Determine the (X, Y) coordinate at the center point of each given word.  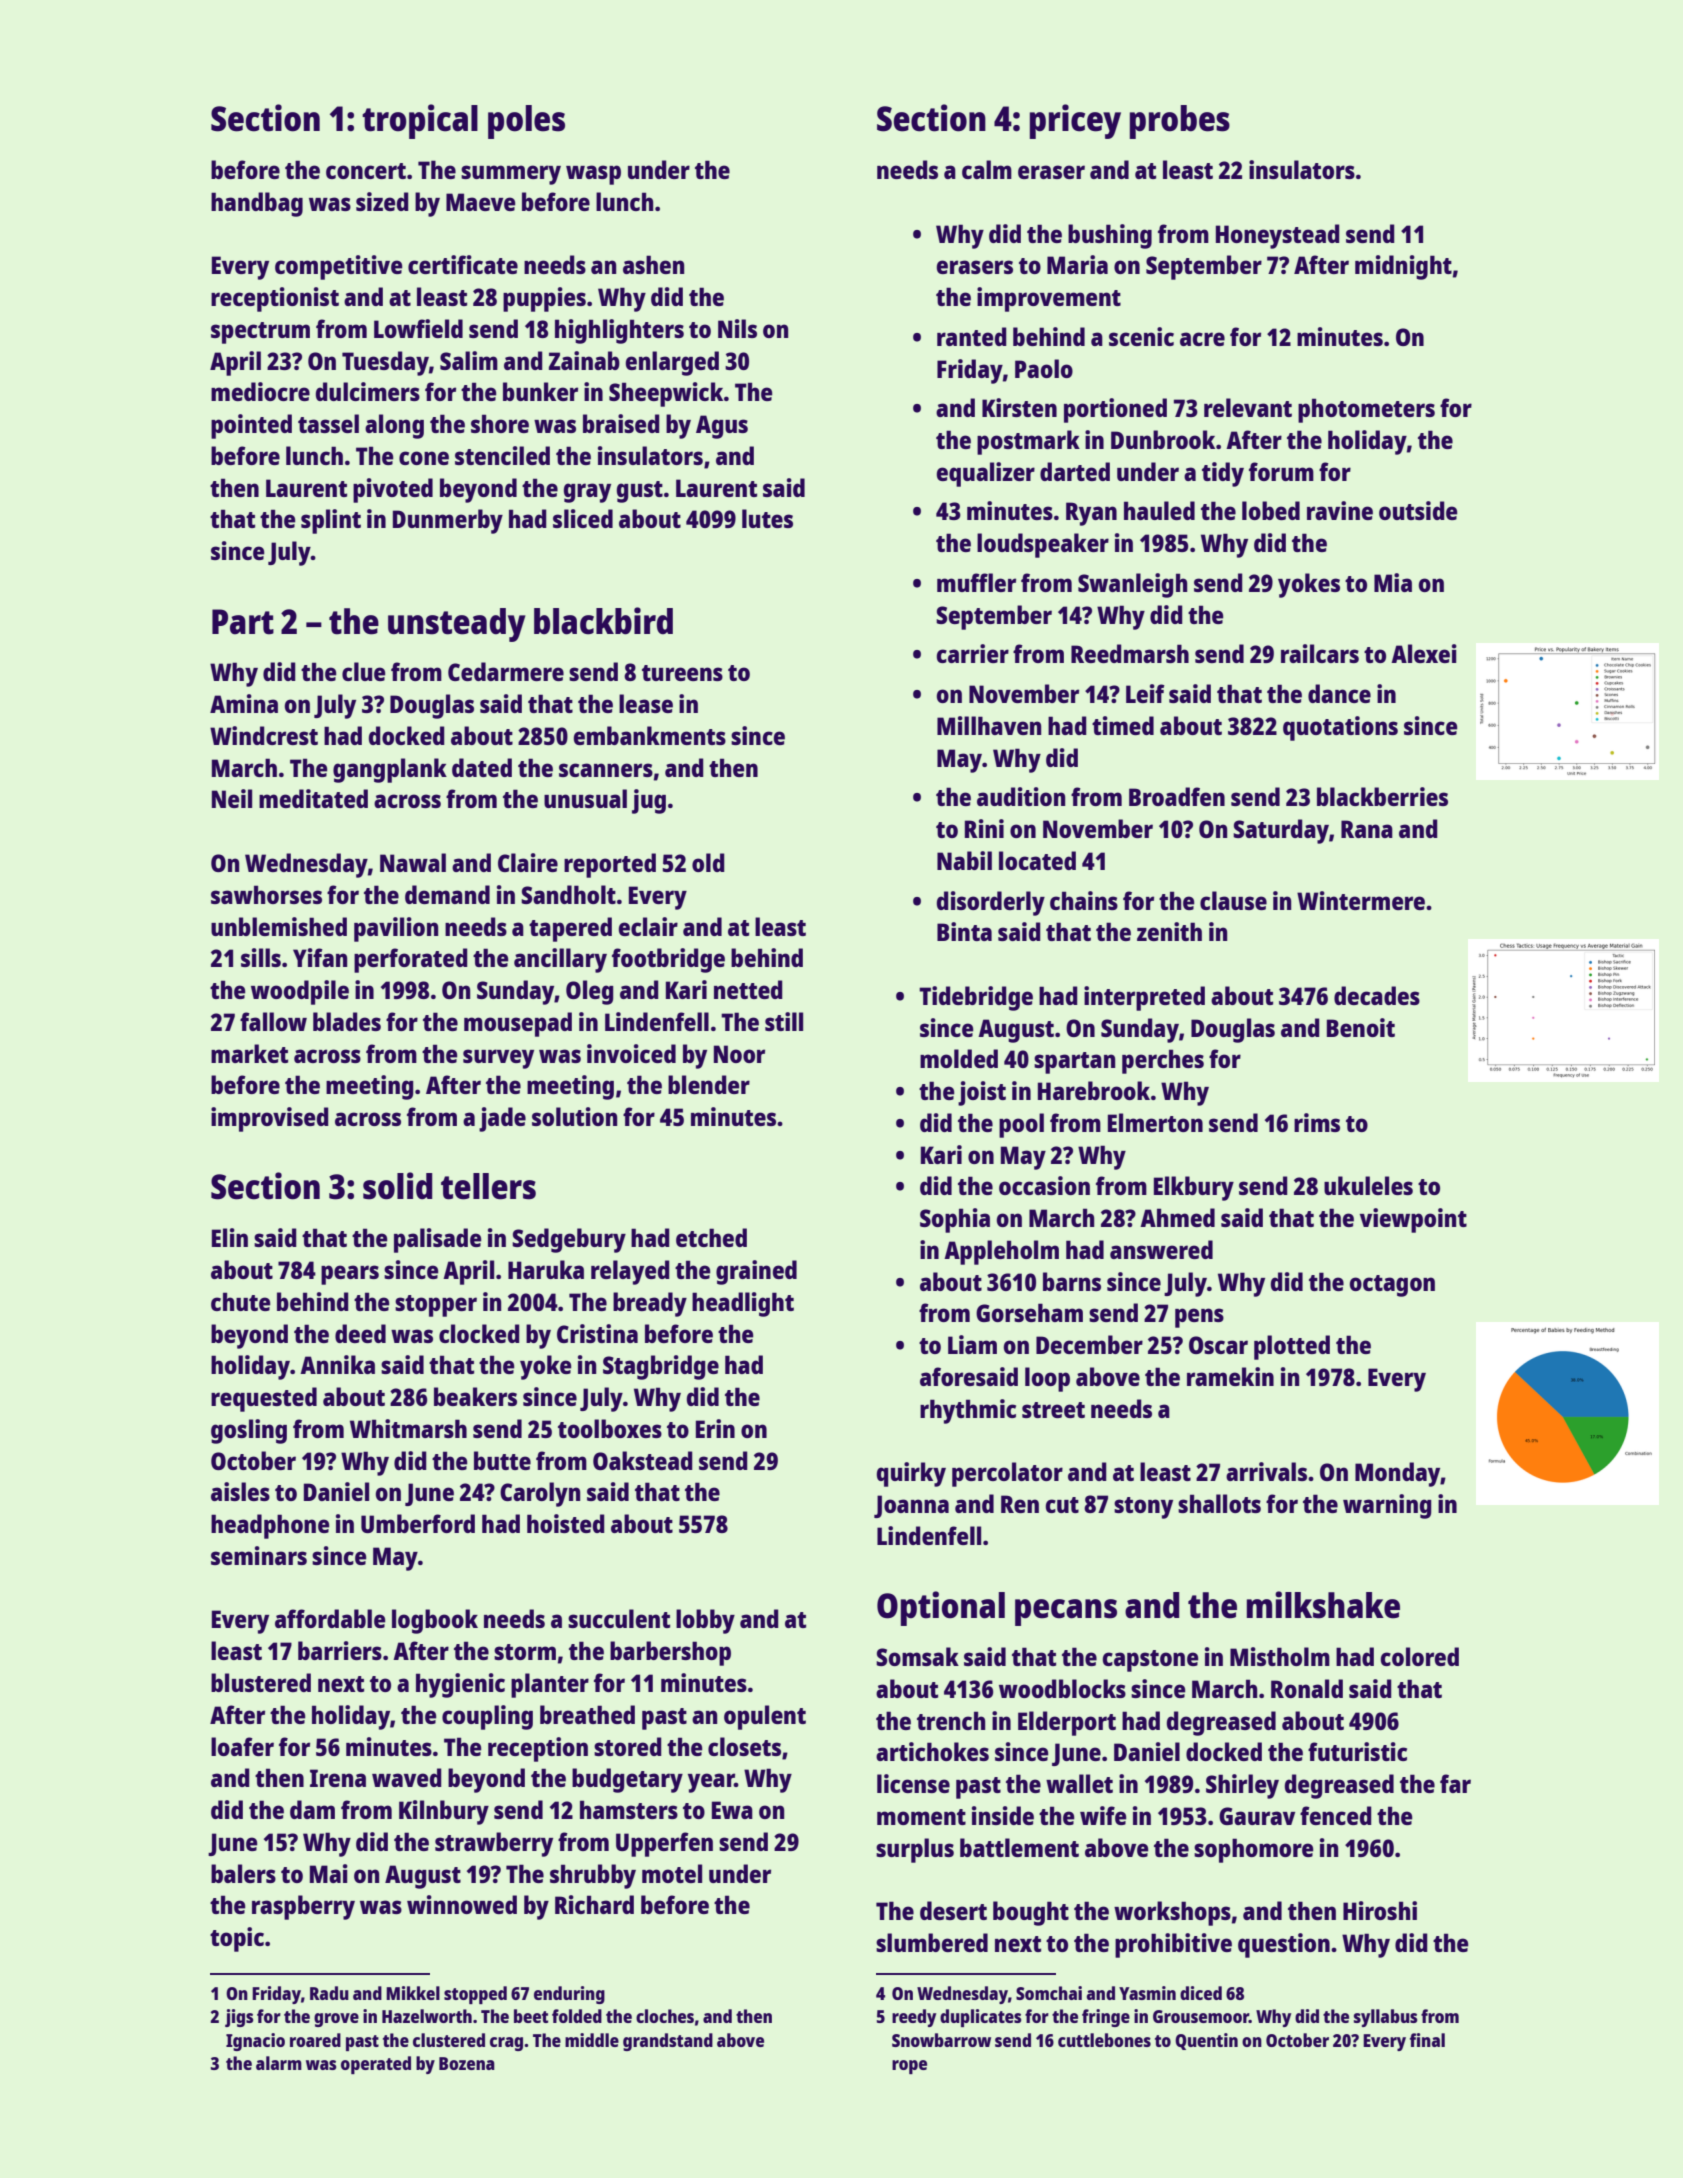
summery (511, 175)
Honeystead (1278, 236)
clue (364, 671)
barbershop (670, 1653)
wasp (593, 175)
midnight (1403, 267)
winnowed (462, 1904)
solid (397, 1186)
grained (756, 1272)
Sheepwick (666, 394)
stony (1143, 1508)
